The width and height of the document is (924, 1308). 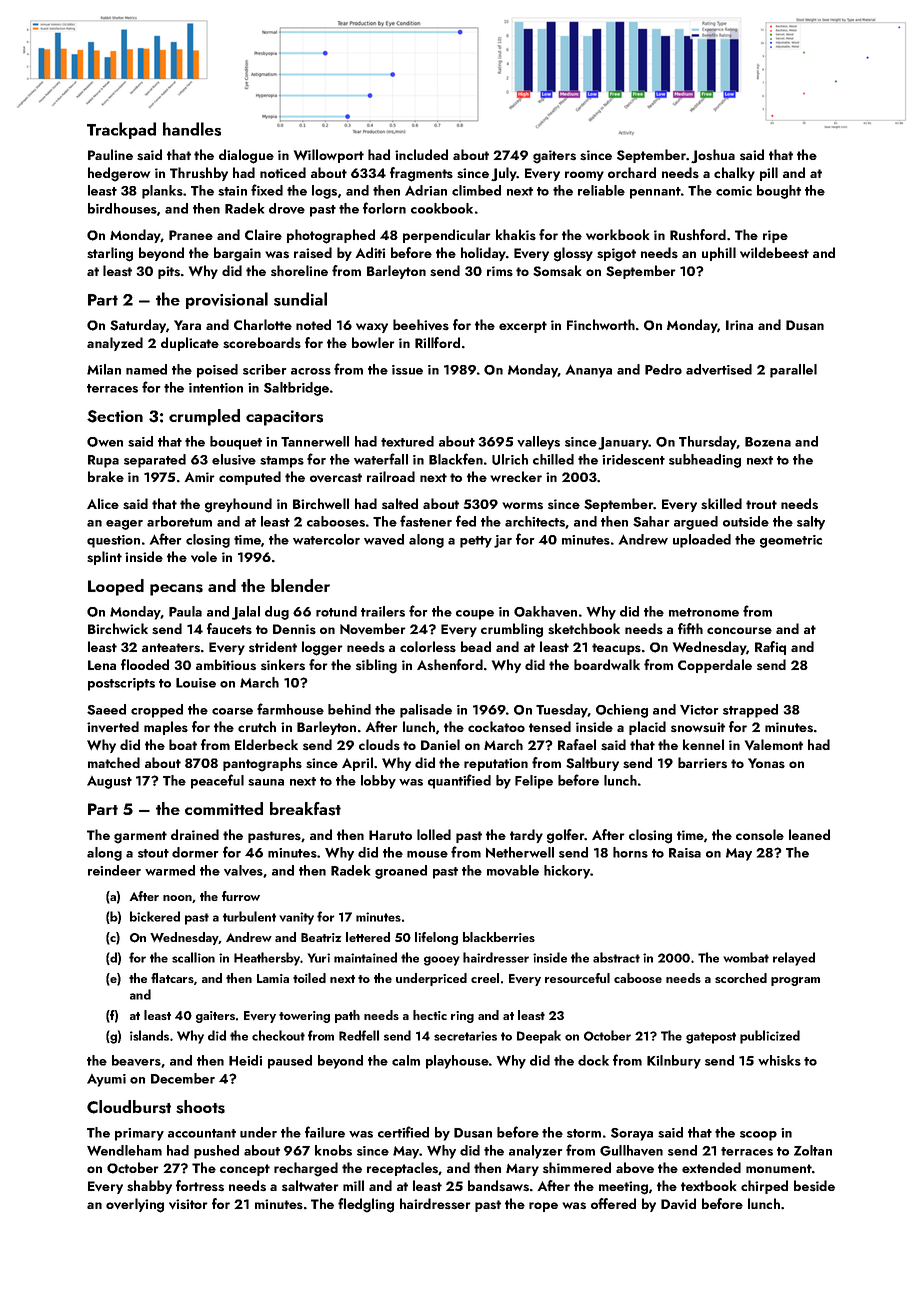 I want to click on mill, so click(x=353, y=1185).
